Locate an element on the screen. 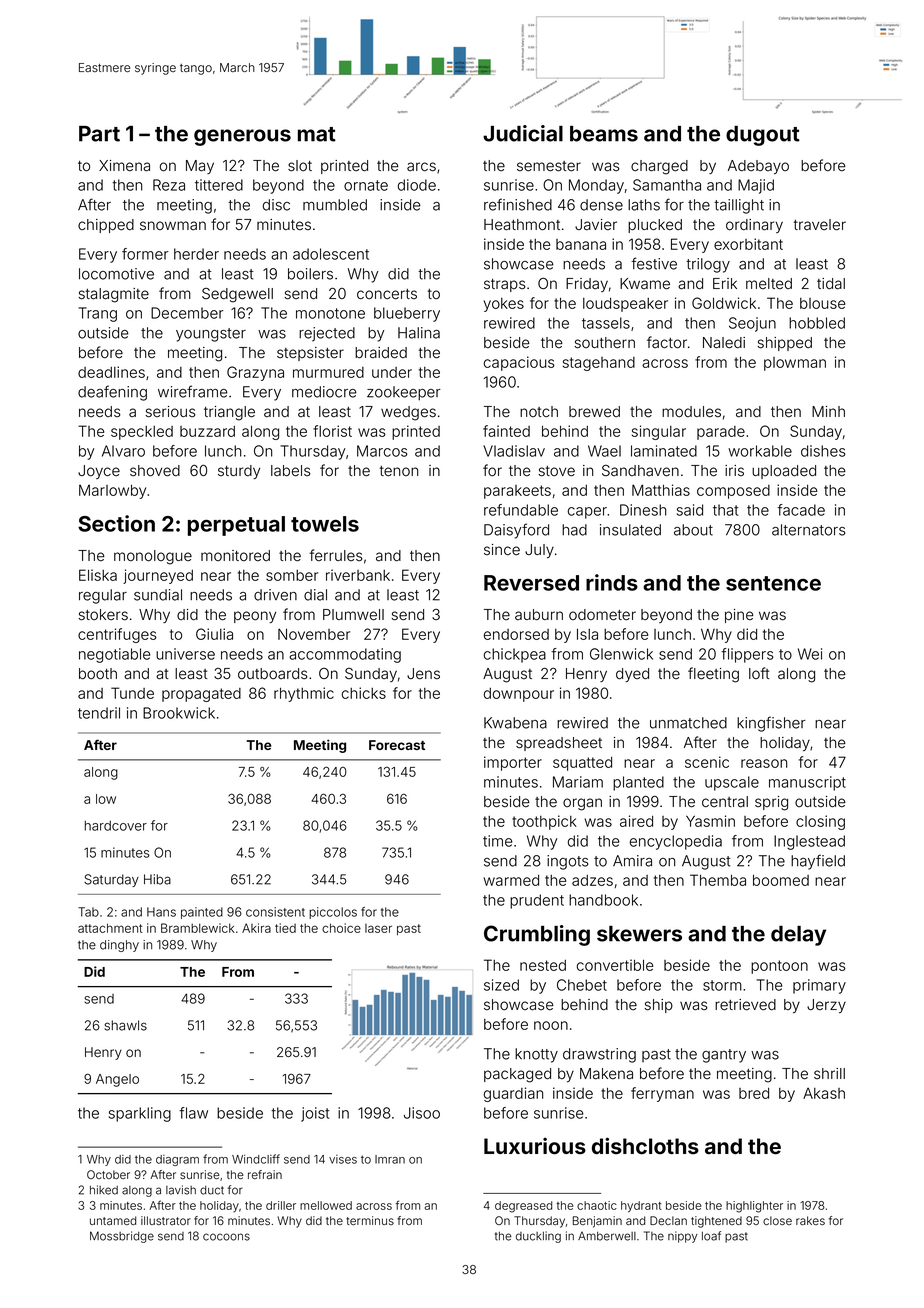 This screenshot has width=924, height=1308. Kwabena is located at coordinates (515, 723).
